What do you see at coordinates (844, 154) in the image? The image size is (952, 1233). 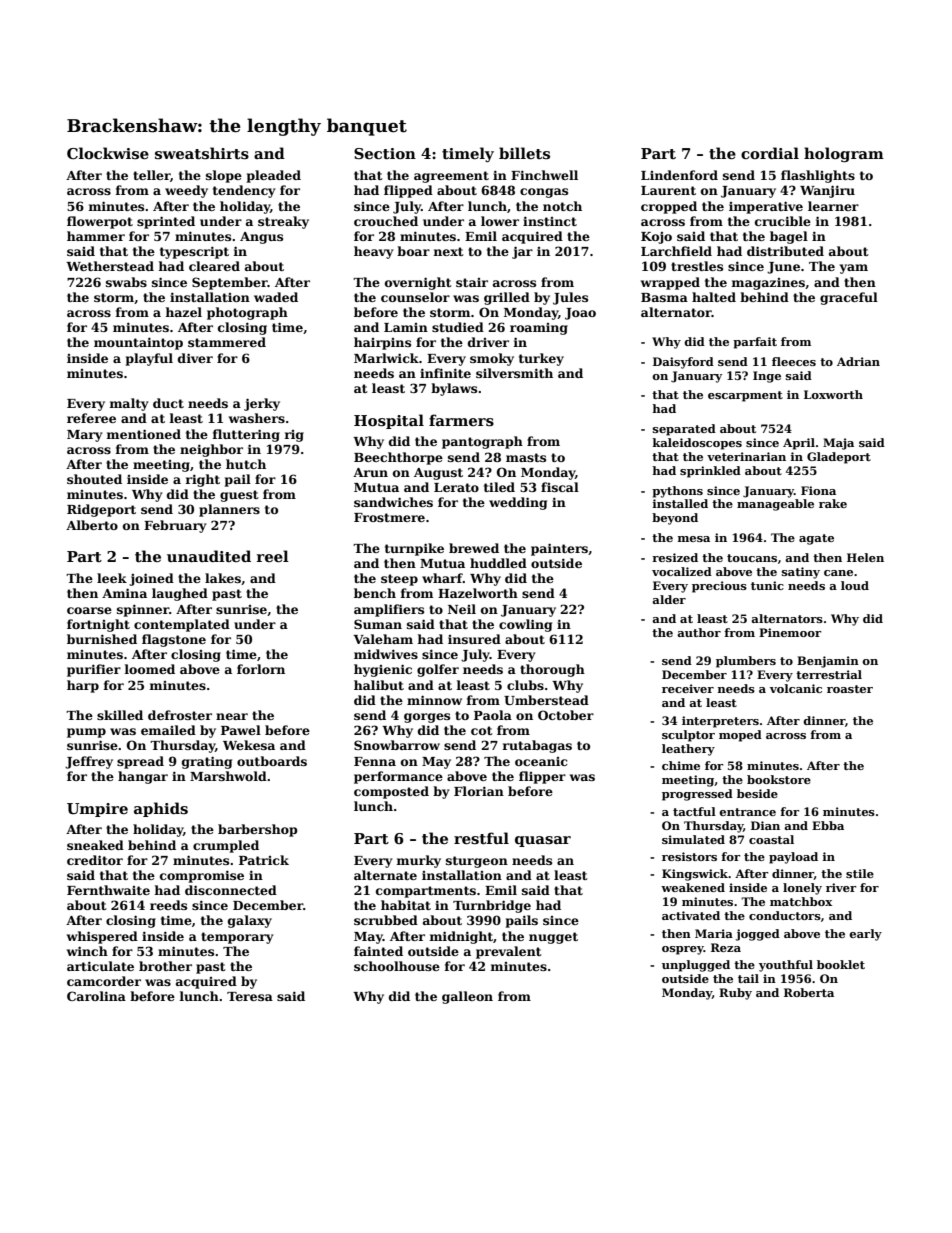 I see `hologram` at bounding box center [844, 154].
